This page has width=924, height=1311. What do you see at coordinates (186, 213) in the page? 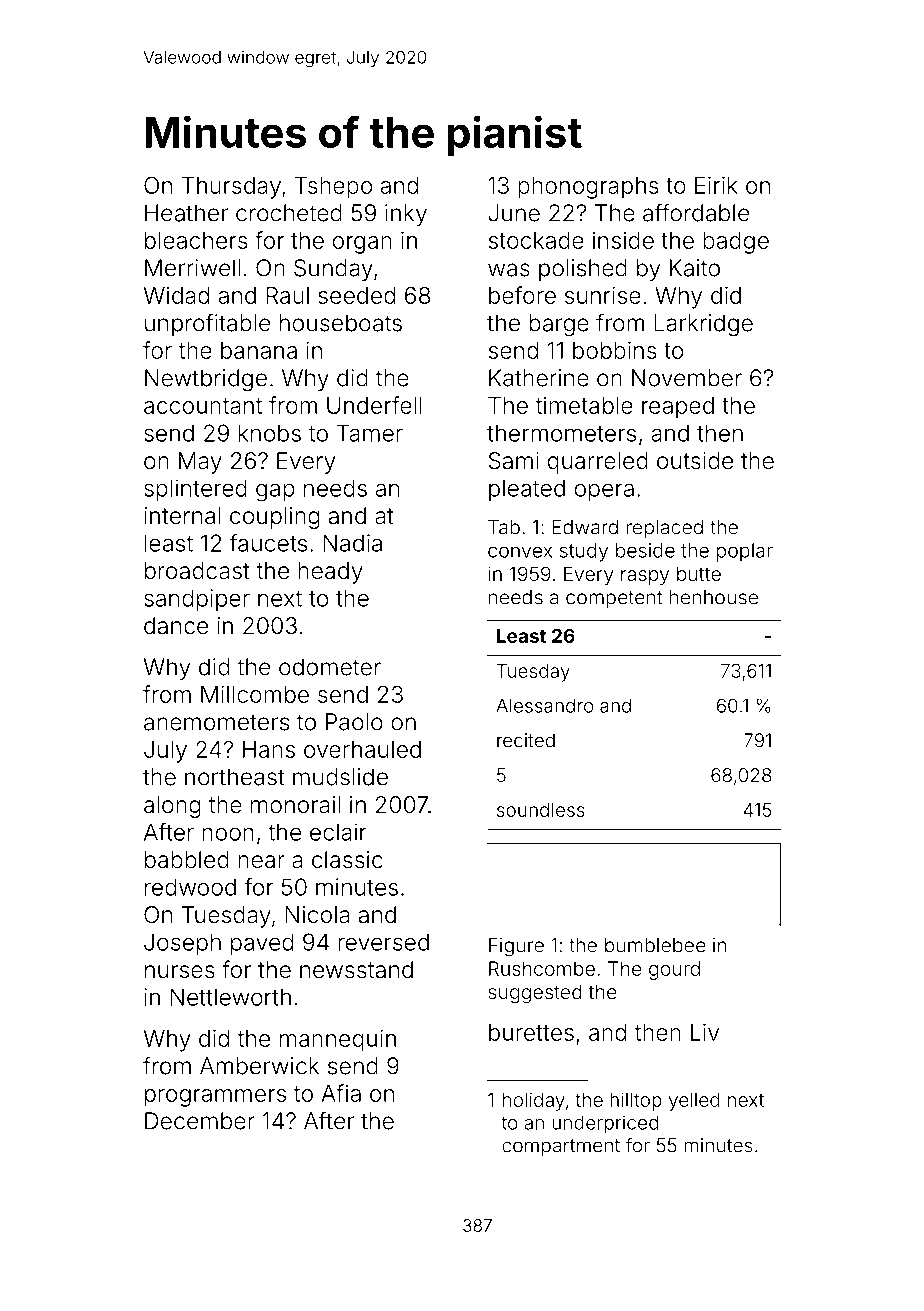
I see `Heather` at bounding box center [186, 213].
